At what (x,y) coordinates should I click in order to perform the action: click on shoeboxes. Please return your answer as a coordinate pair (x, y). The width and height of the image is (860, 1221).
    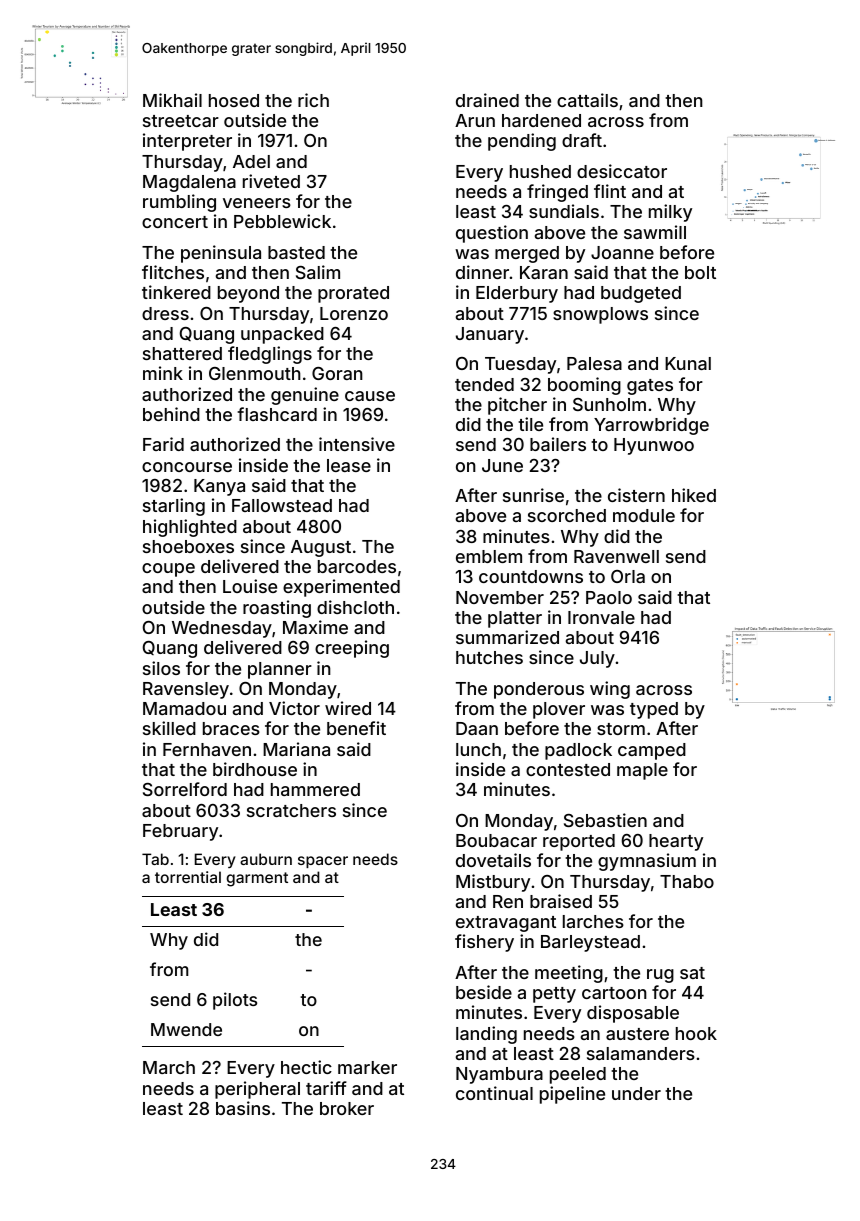
    Looking at the image, I should click on (188, 546).
